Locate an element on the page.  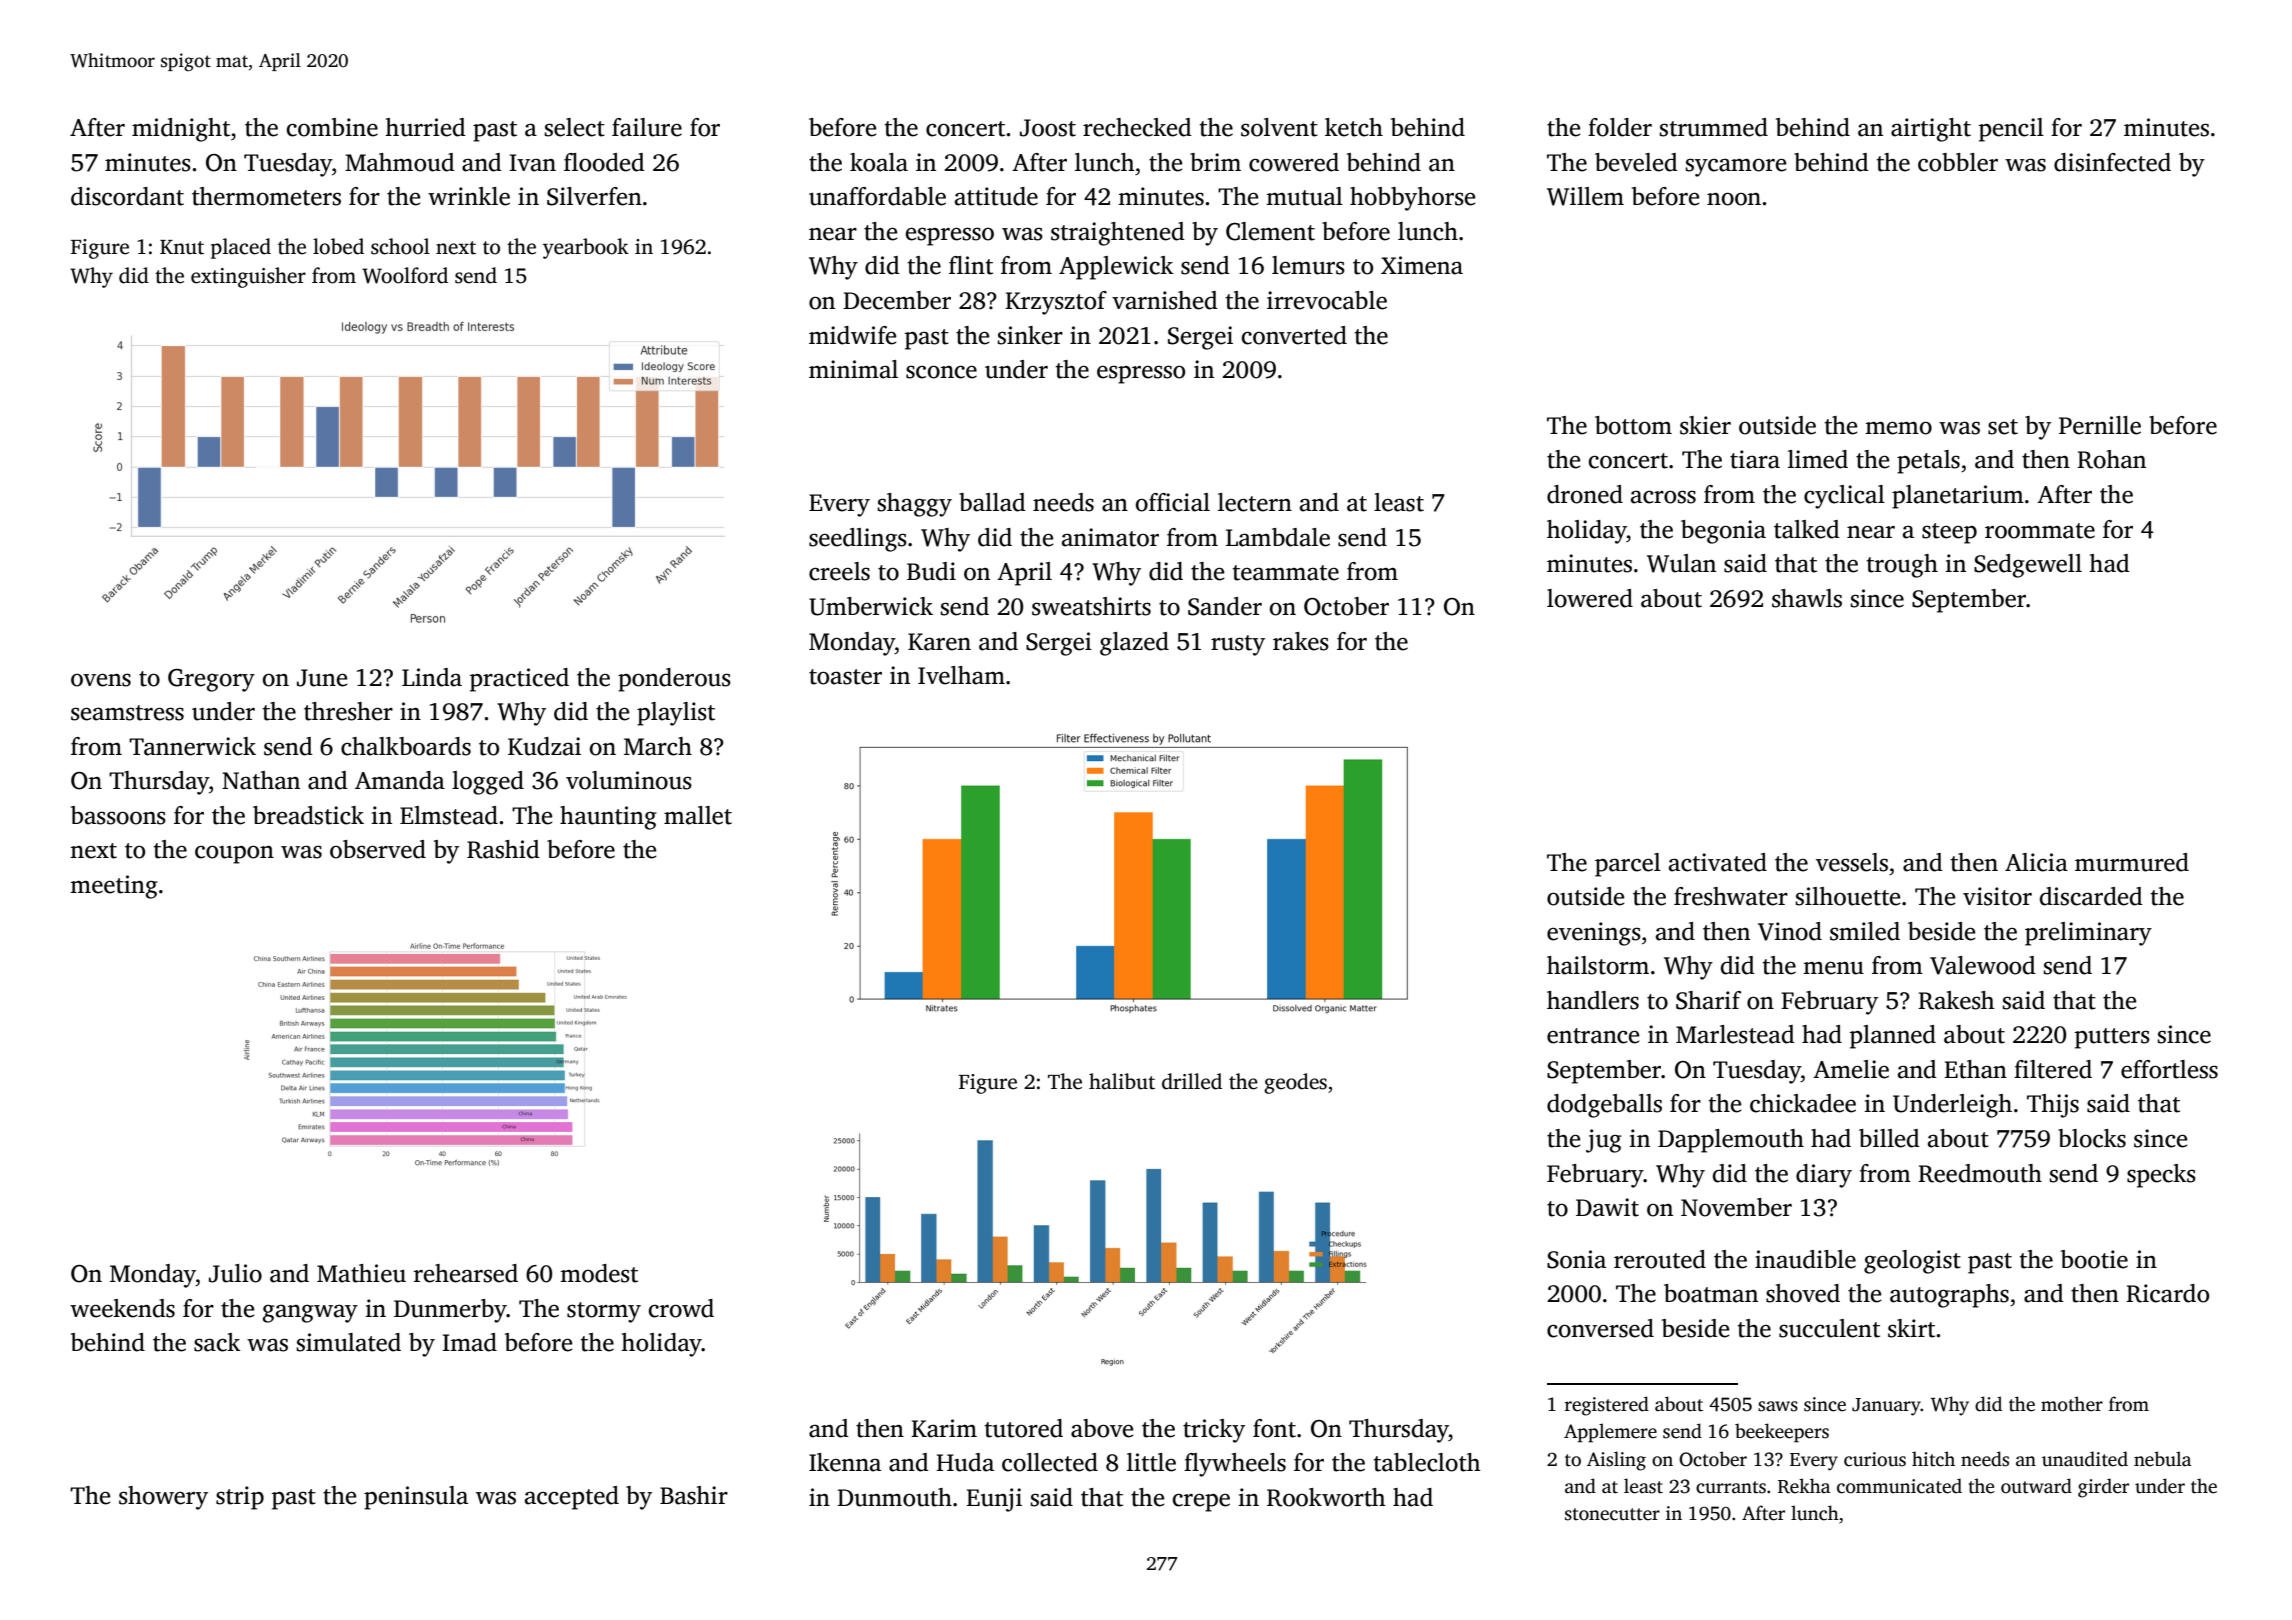
Valewood is located at coordinates (1983, 965).
